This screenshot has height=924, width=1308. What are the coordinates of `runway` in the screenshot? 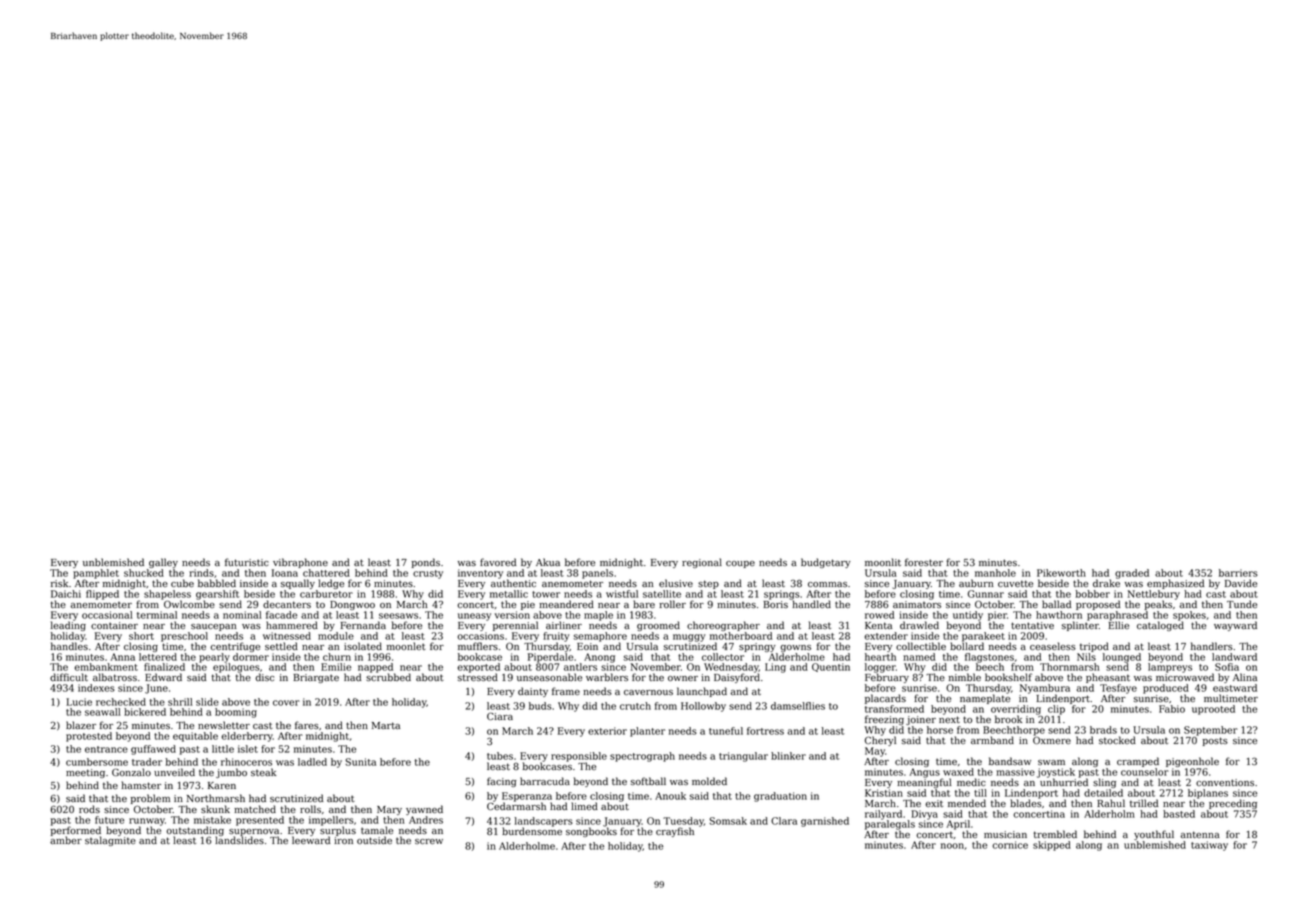 It's located at (147, 822).
